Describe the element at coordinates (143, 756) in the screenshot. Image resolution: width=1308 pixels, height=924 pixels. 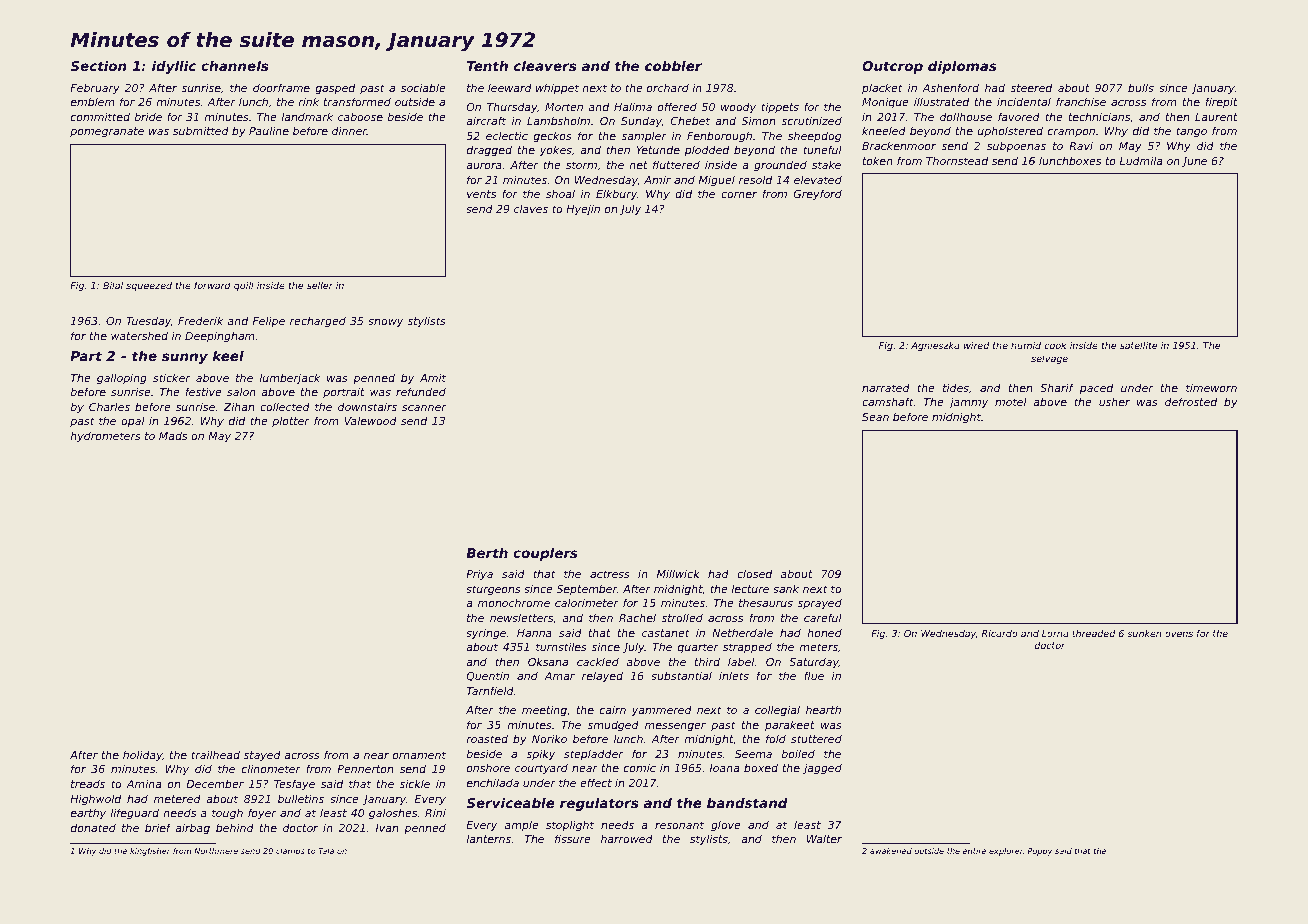
I see `holiday` at that location.
